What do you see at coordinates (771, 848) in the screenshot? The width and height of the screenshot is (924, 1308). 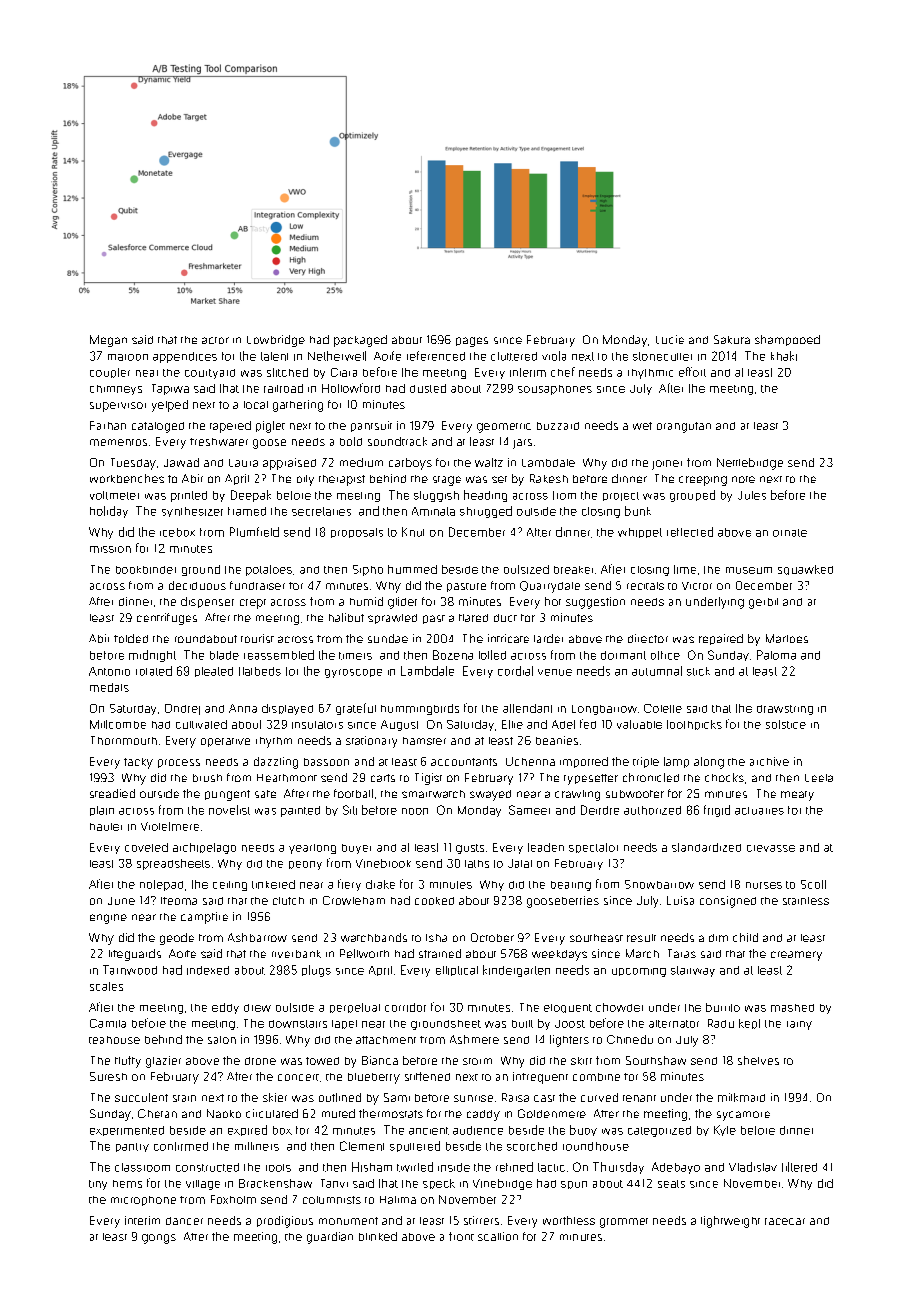 I see `crevasse` at bounding box center [771, 848].
